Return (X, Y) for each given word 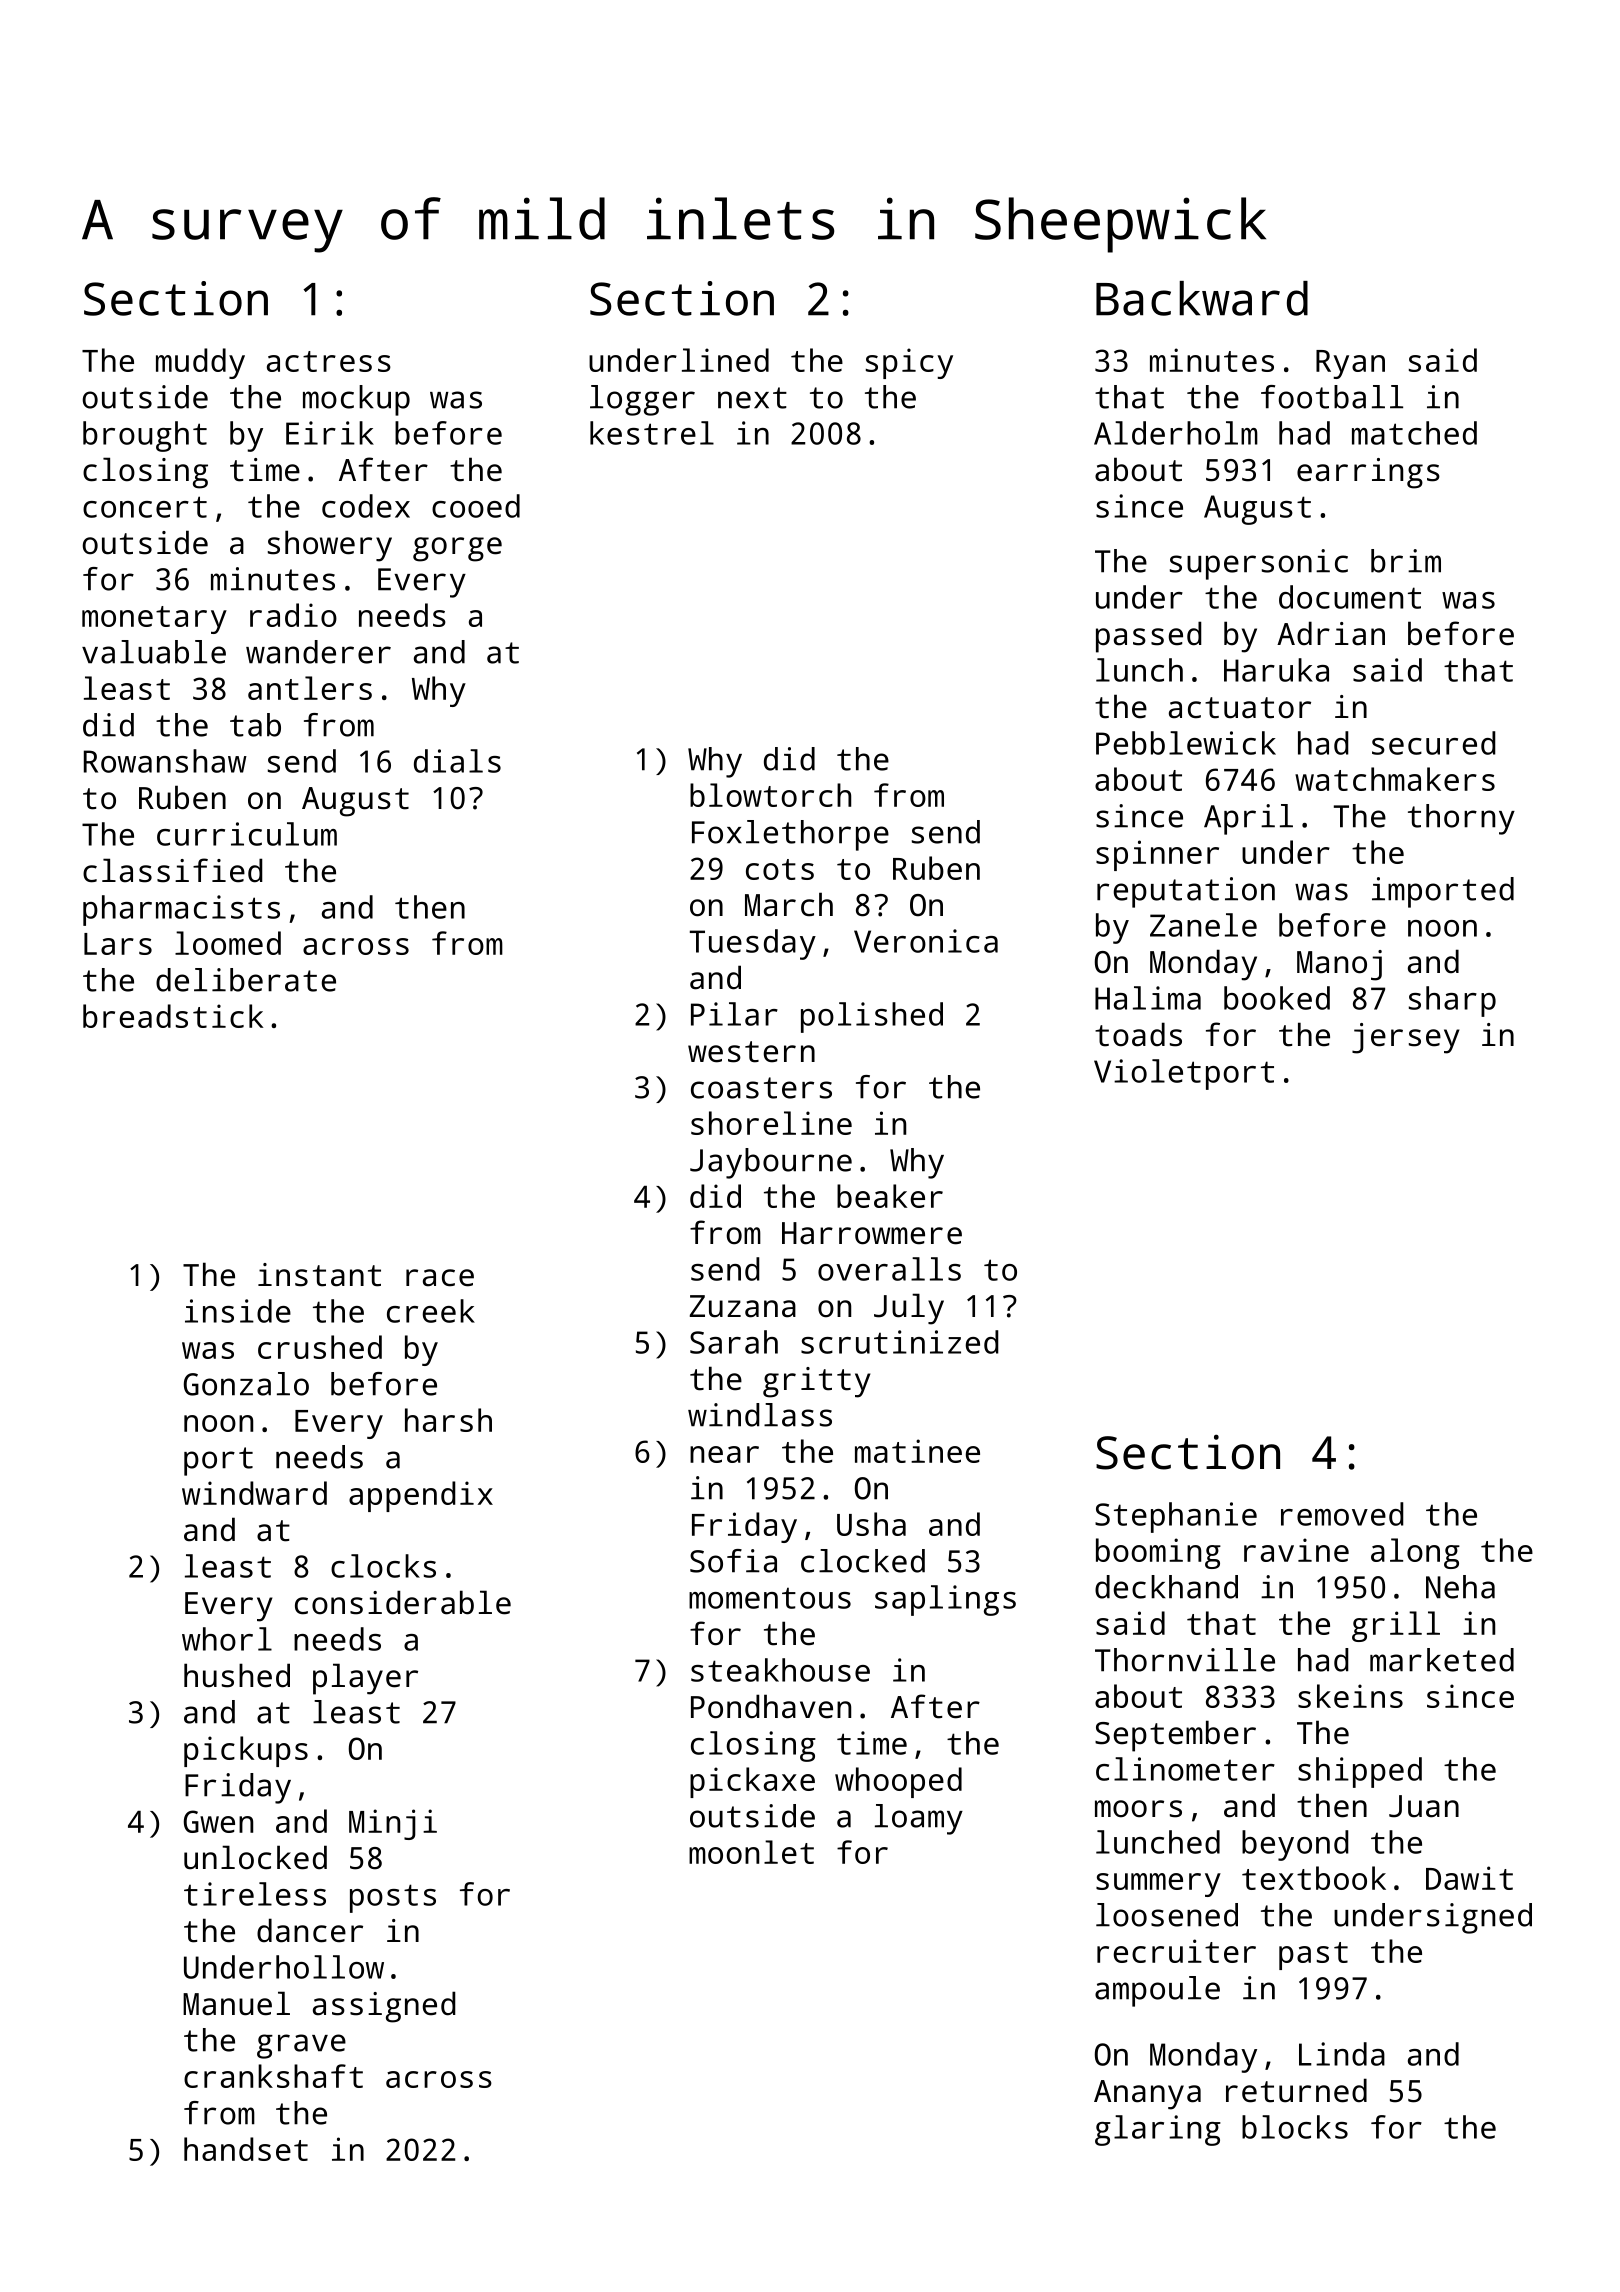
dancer (310, 1930)
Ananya (1147, 2095)
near (724, 1454)
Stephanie (1176, 1517)
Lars (118, 944)
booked (1277, 998)
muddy (200, 363)
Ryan (1350, 364)
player (365, 1679)
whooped (898, 1782)
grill (1396, 1626)
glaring (1158, 2130)
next (752, 398)
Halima (1148, 998)
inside (238, 1311)
